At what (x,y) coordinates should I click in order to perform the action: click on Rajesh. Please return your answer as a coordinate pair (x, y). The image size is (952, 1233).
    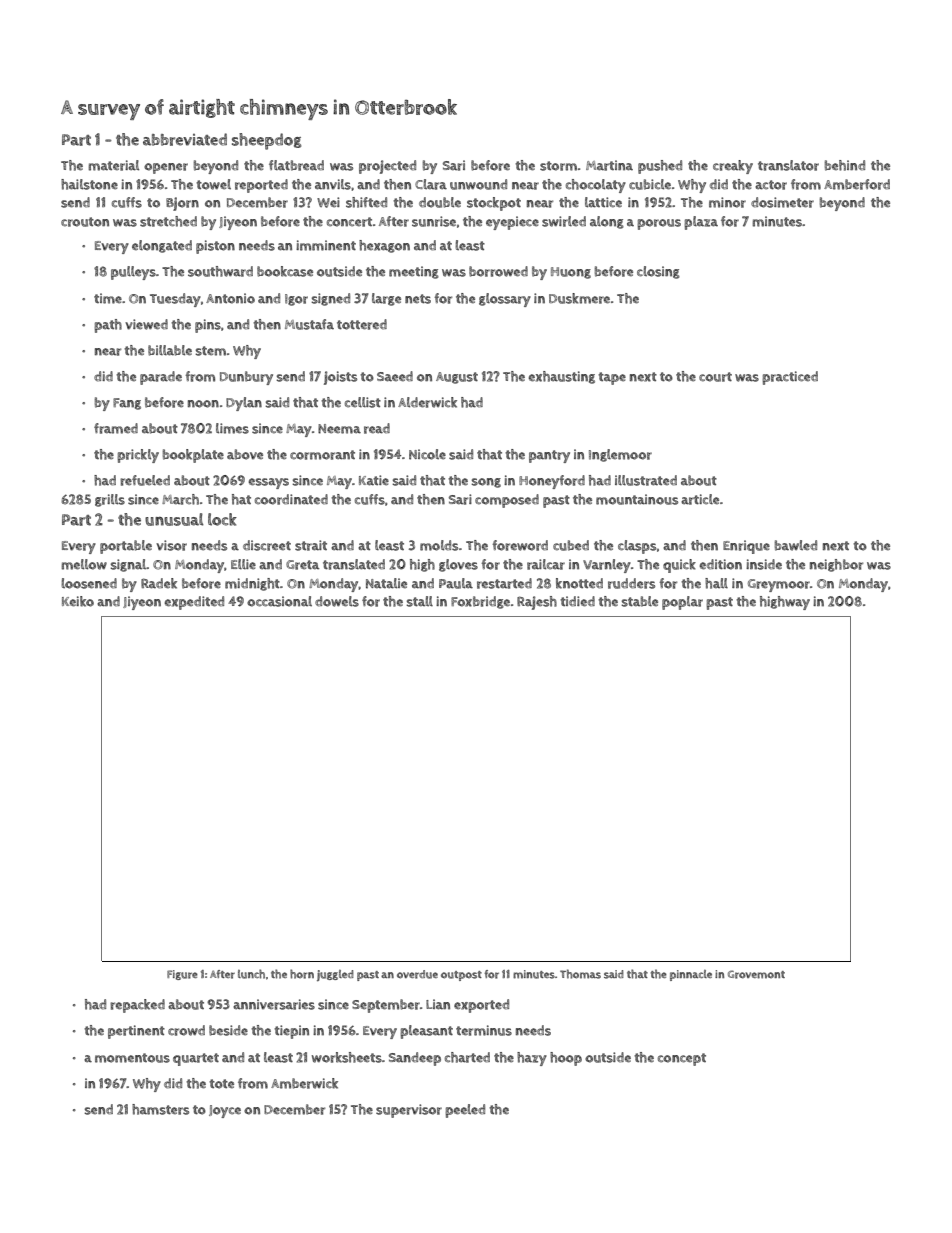
    Looking at the image, I should click on (537, 603).
